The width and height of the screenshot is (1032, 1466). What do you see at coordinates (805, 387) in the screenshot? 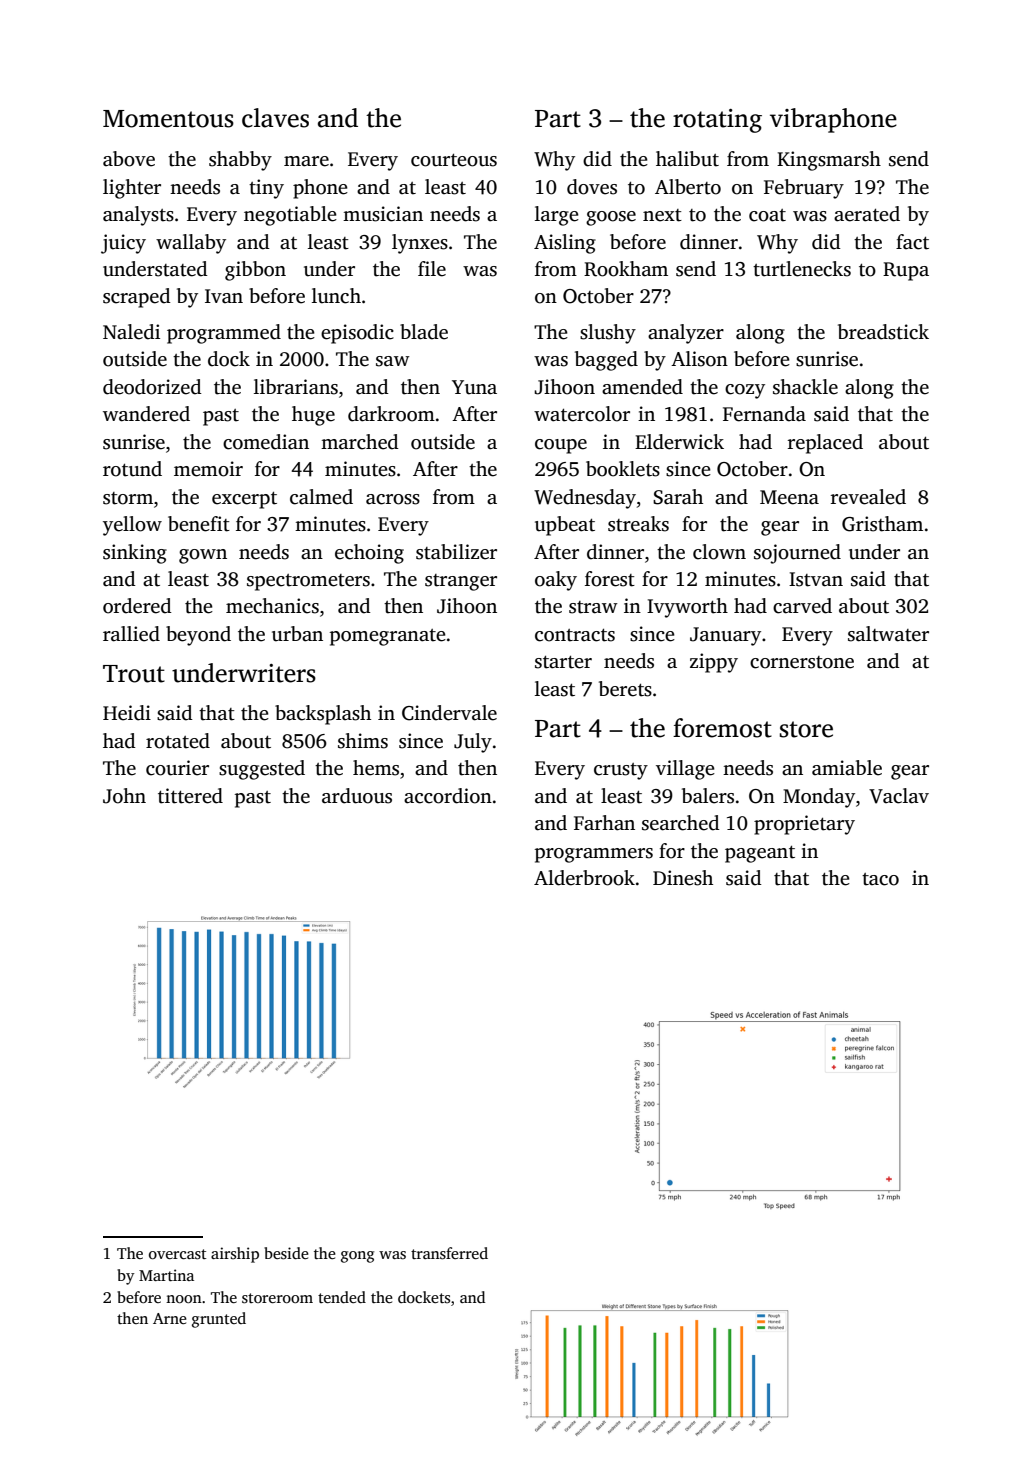
I see `shackle` at bounding box center [805, 387].
